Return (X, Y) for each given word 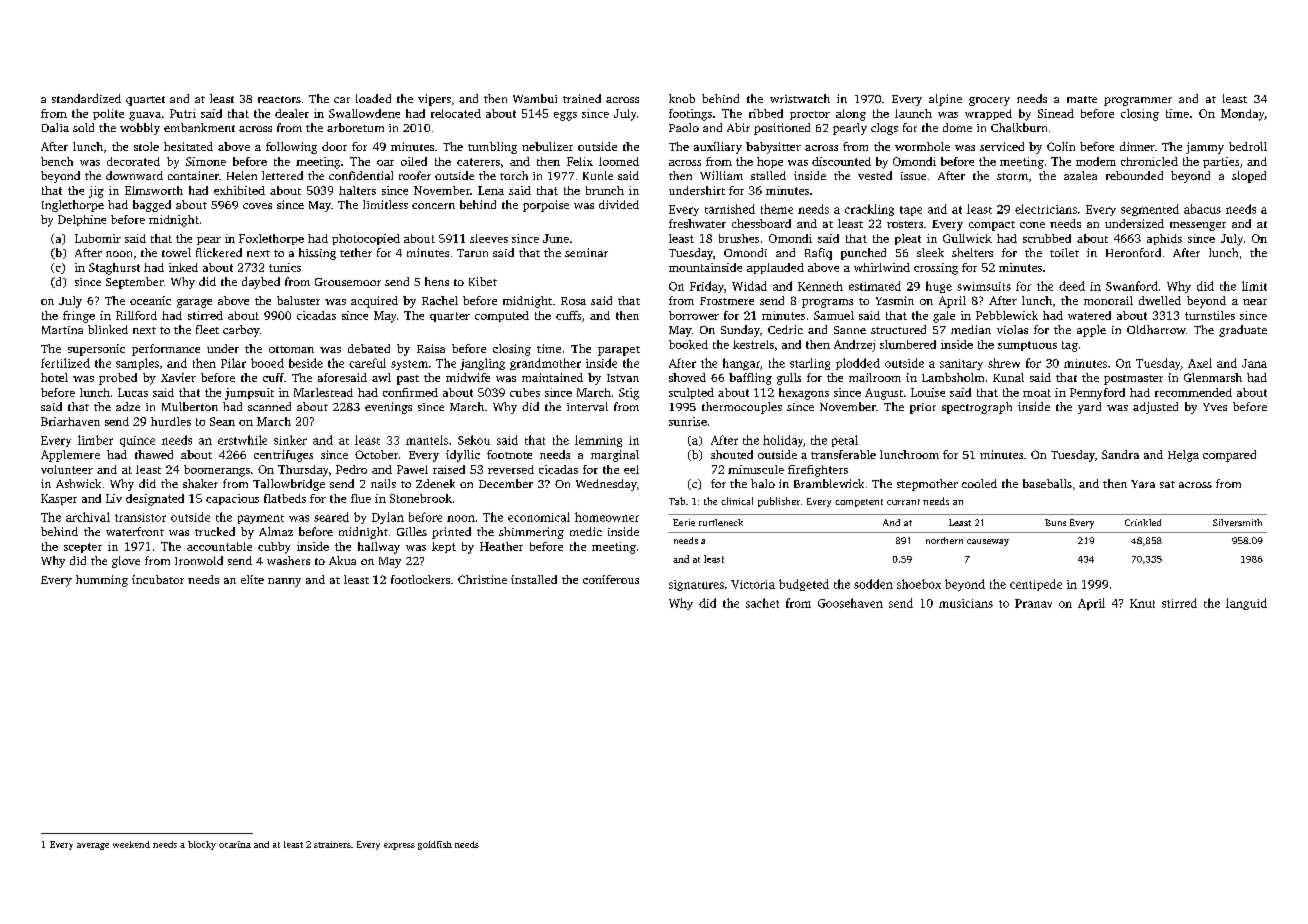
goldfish (435, 845)
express (399, 846)
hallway (379, 548)
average (93, 846)
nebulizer (547, 146)
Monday (1243, 115)
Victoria (753, 584)
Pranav (1033, 603)
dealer (292, 113)
